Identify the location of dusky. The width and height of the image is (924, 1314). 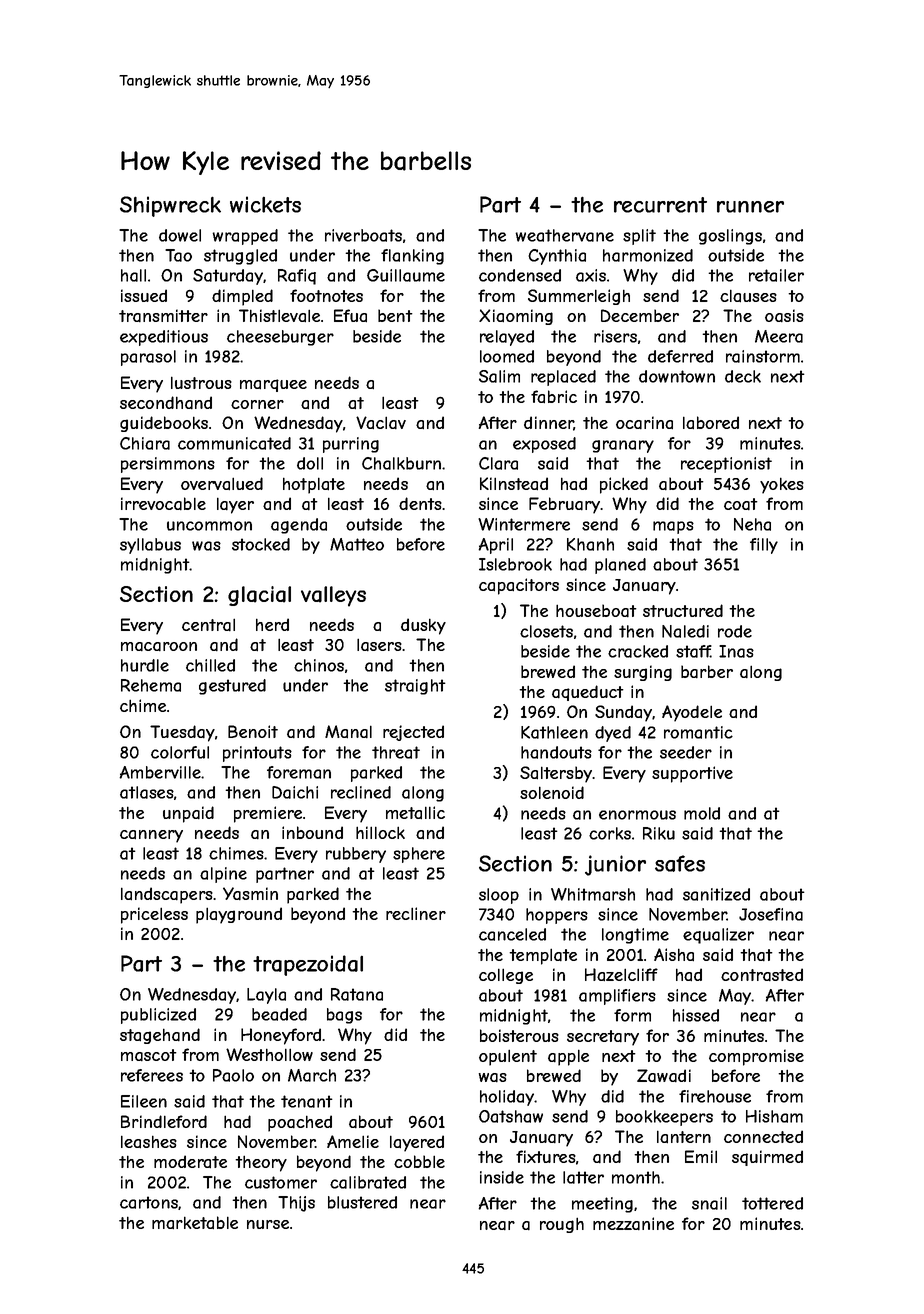
(423, 626).
